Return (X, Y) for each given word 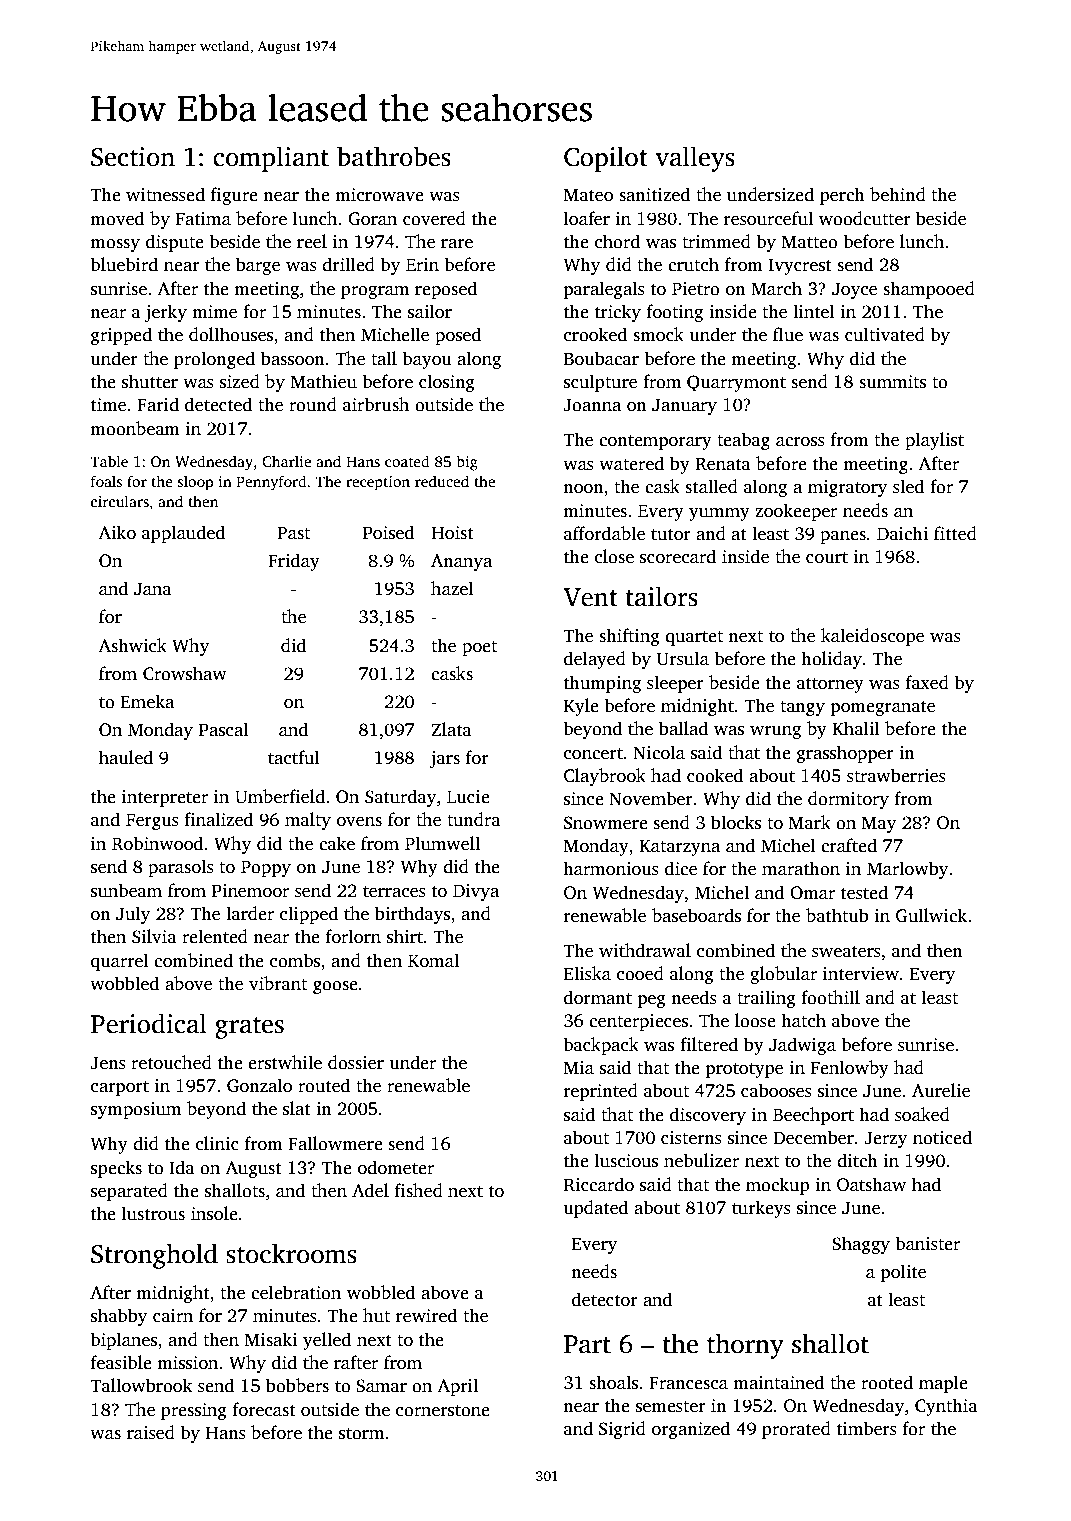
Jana (153, 589)
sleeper (675, 684)
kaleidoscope (872, 637)
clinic (217, 1143)
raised (151, 1432)
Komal (433, 960)
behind (898, 194)
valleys (695, 159)
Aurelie (941, 1090)
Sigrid (622, 1430)
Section (133, 157)
